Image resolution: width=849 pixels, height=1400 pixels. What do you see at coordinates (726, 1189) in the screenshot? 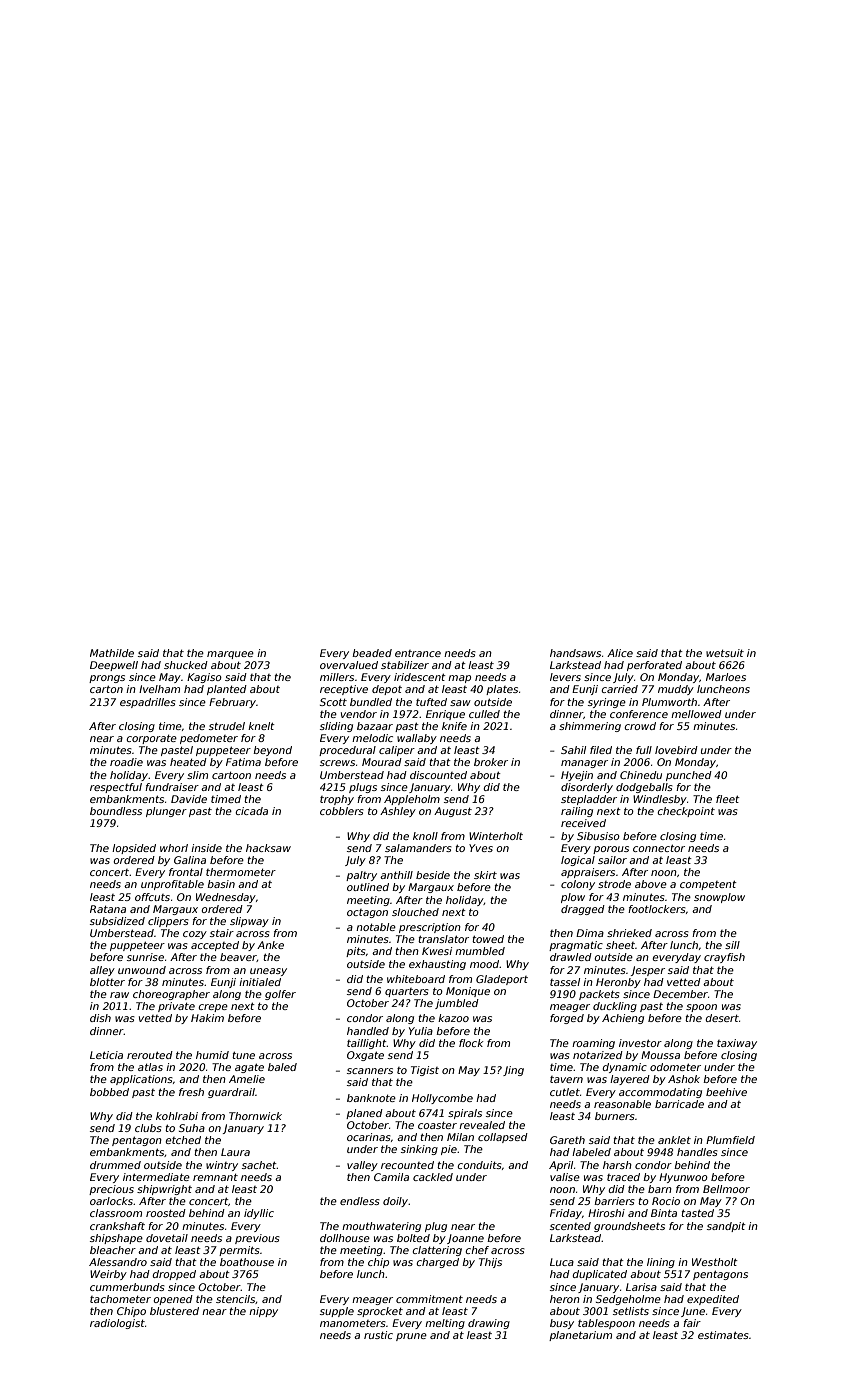
I see `Bellmoor` at bounding box center [726, 1189].
